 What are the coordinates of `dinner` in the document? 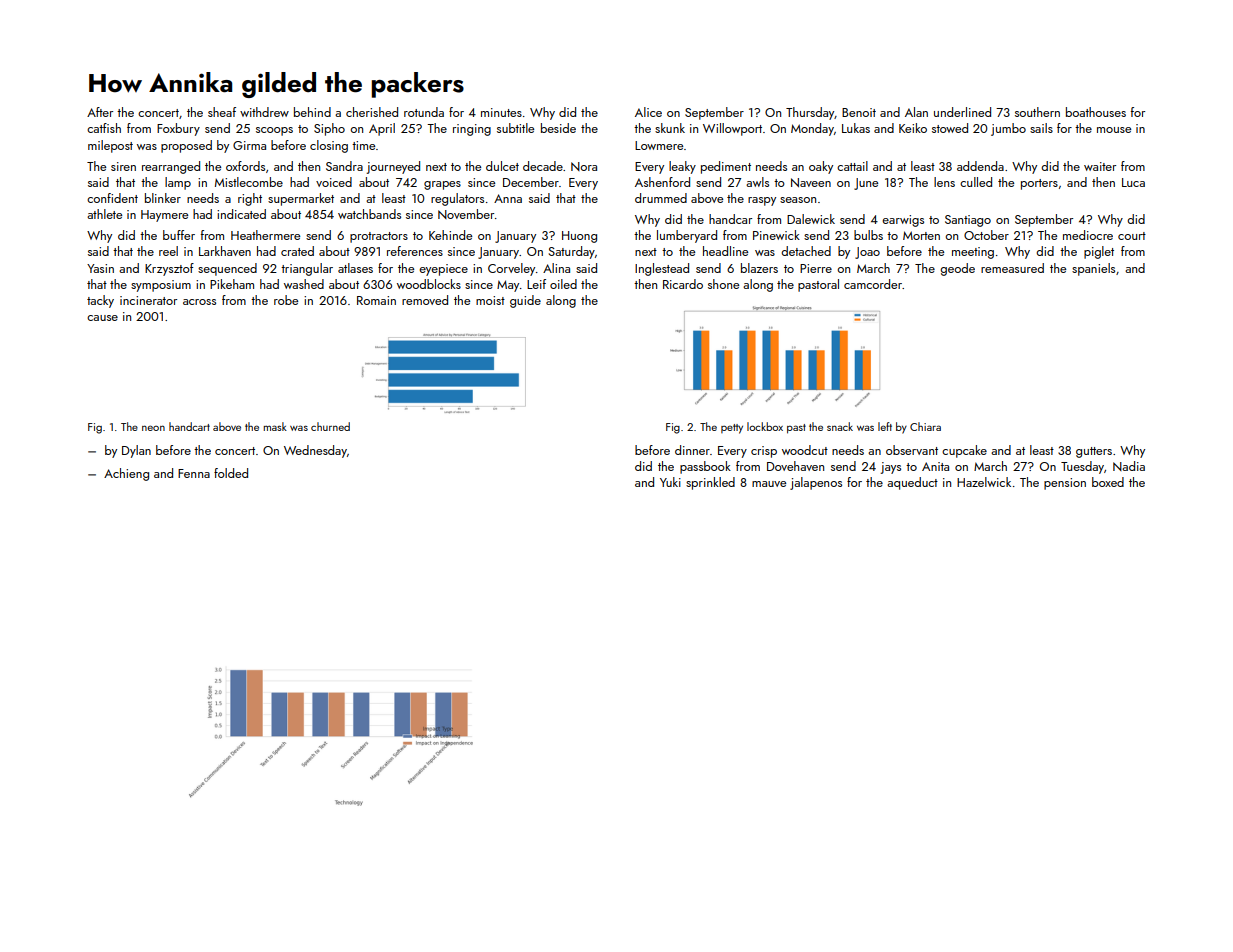 It's located at (692, 450).
